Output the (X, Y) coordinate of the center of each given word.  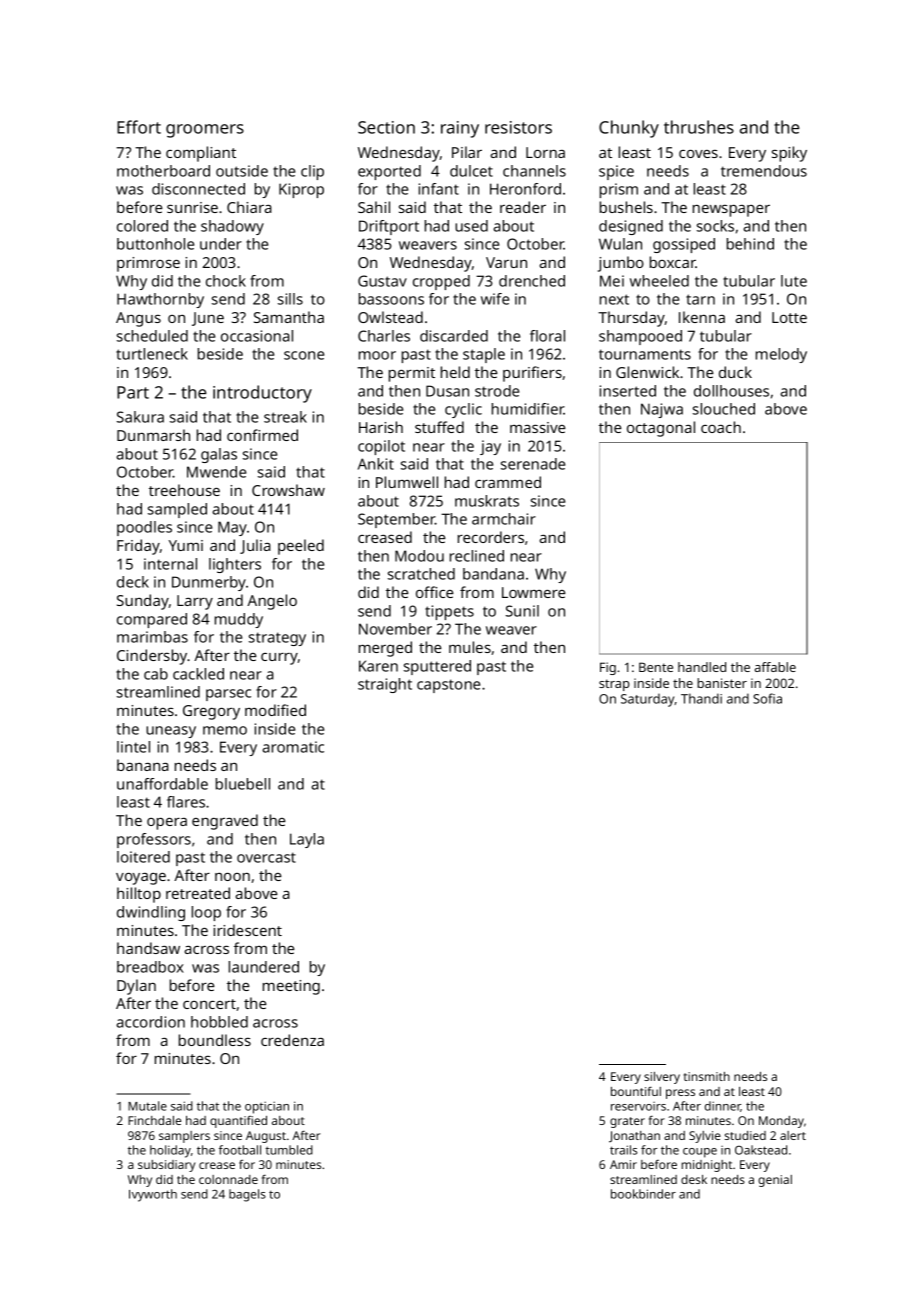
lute (794, 281)
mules (470, 647)
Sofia (767, 698)
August (266, 1137)
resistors (518, 127)
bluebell (243, 784)
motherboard (163, 171)
